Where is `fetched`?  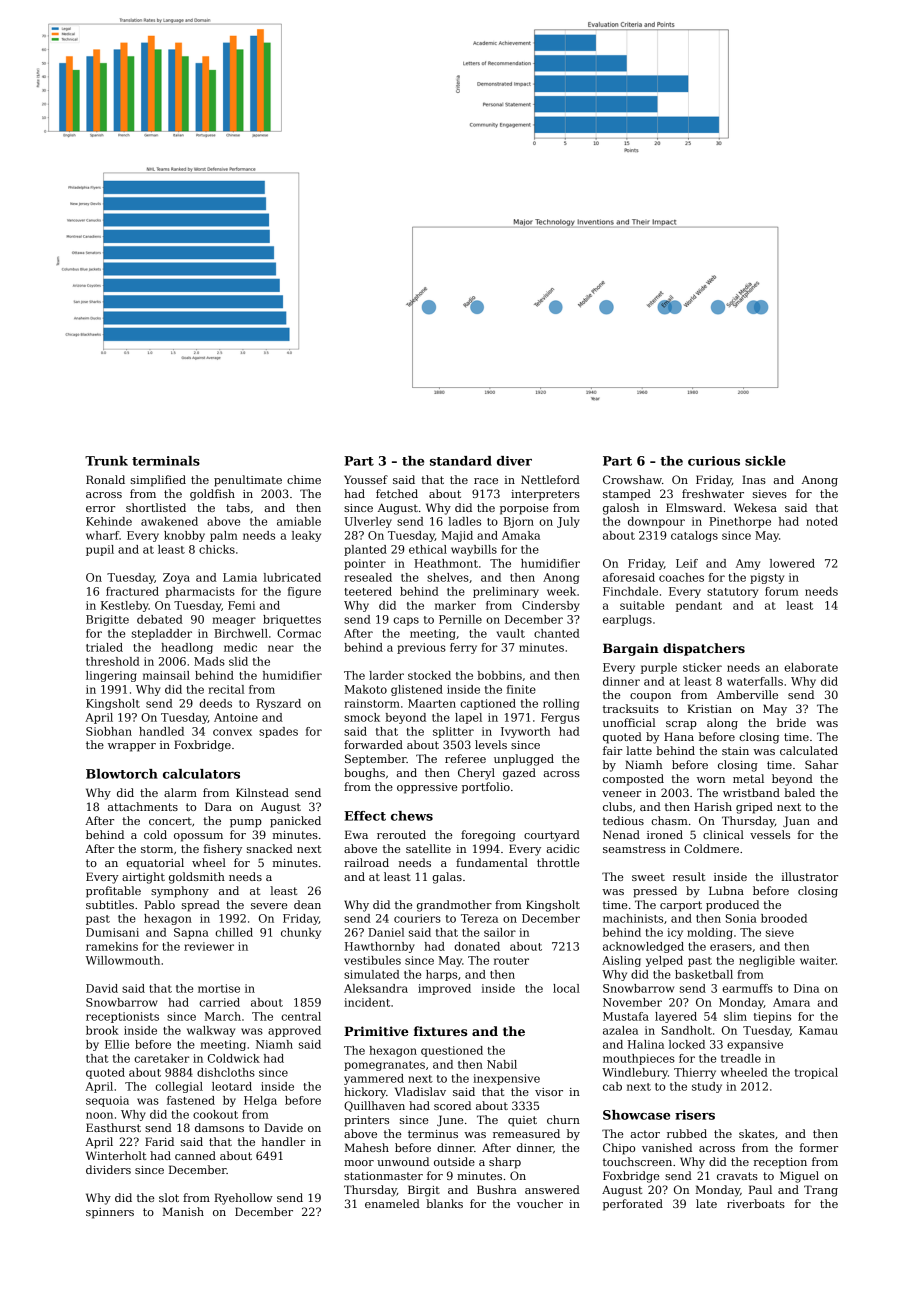 fetched is located at coordinates (397, 493).
